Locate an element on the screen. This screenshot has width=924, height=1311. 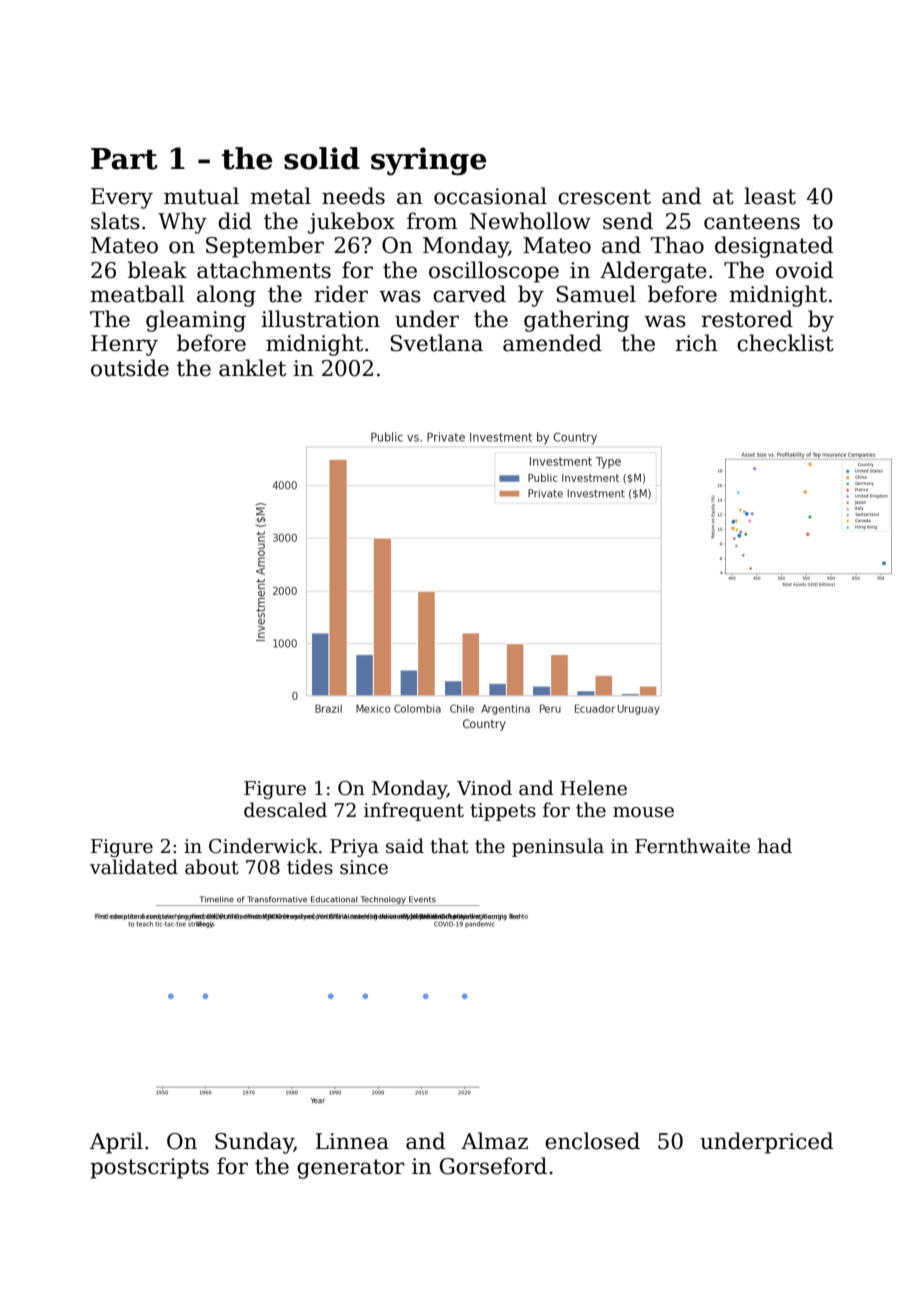
least is located at coordinates (770, 196).
